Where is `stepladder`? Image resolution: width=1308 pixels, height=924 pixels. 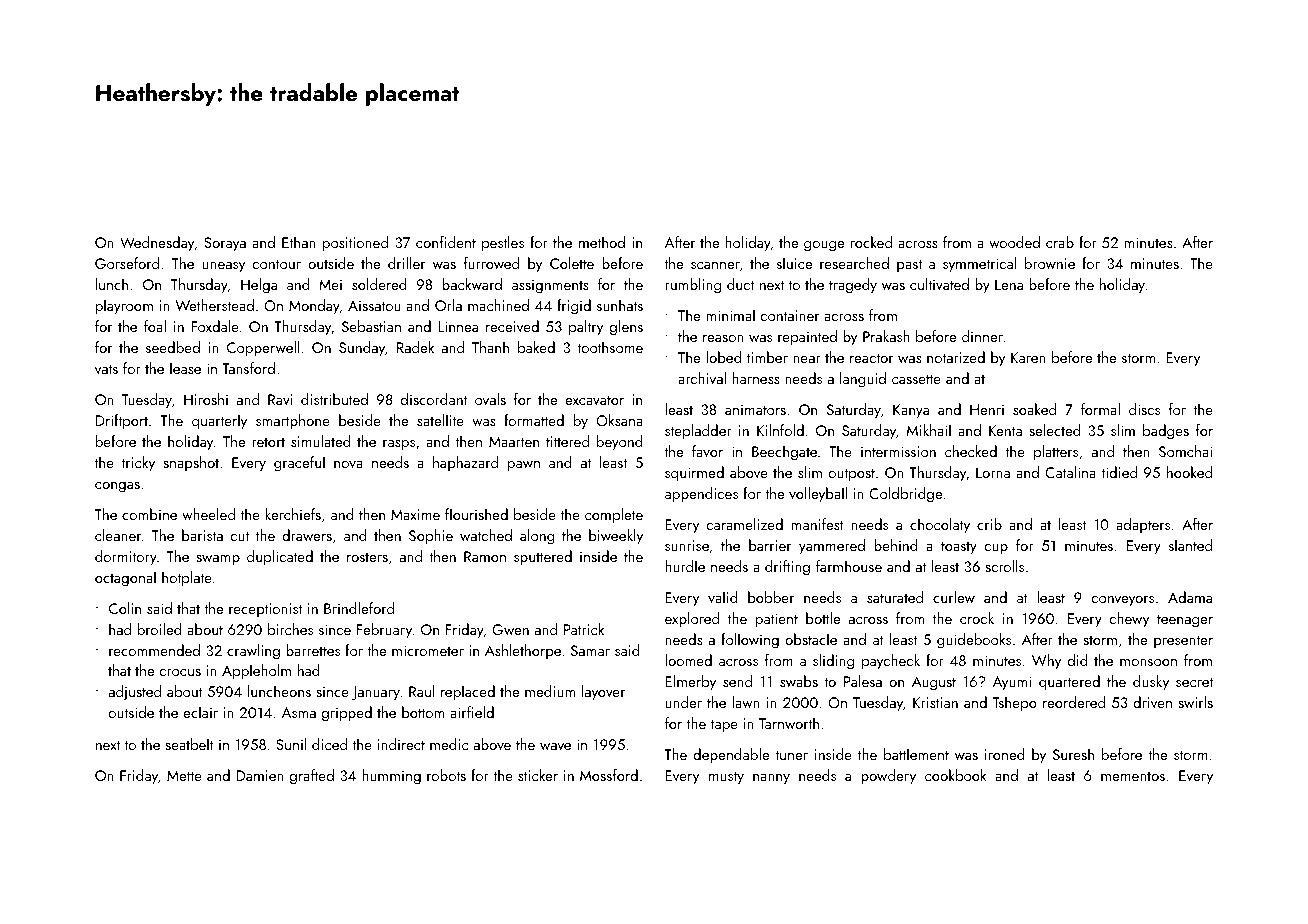 stepladder is located at coordinates (698, 432).
